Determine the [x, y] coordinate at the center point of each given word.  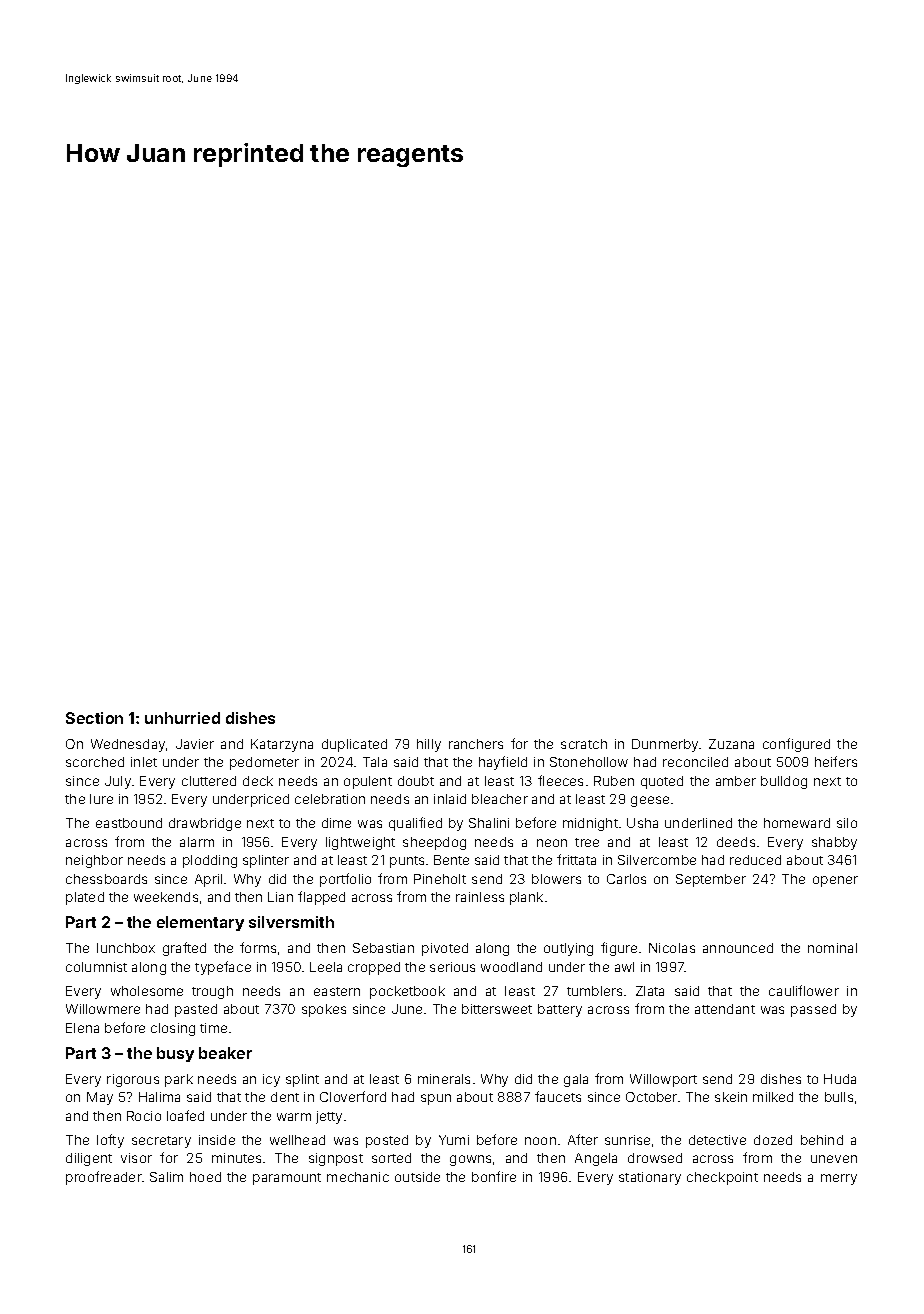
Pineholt [440, 879]
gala [576, 1080]
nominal [832, 948]
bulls [839, 1097]
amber [736, 781]
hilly [429, 745]
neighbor [94, 861]
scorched [95, 762]
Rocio [144, 1116]
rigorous [133, 1080]
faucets [558, 1096]
